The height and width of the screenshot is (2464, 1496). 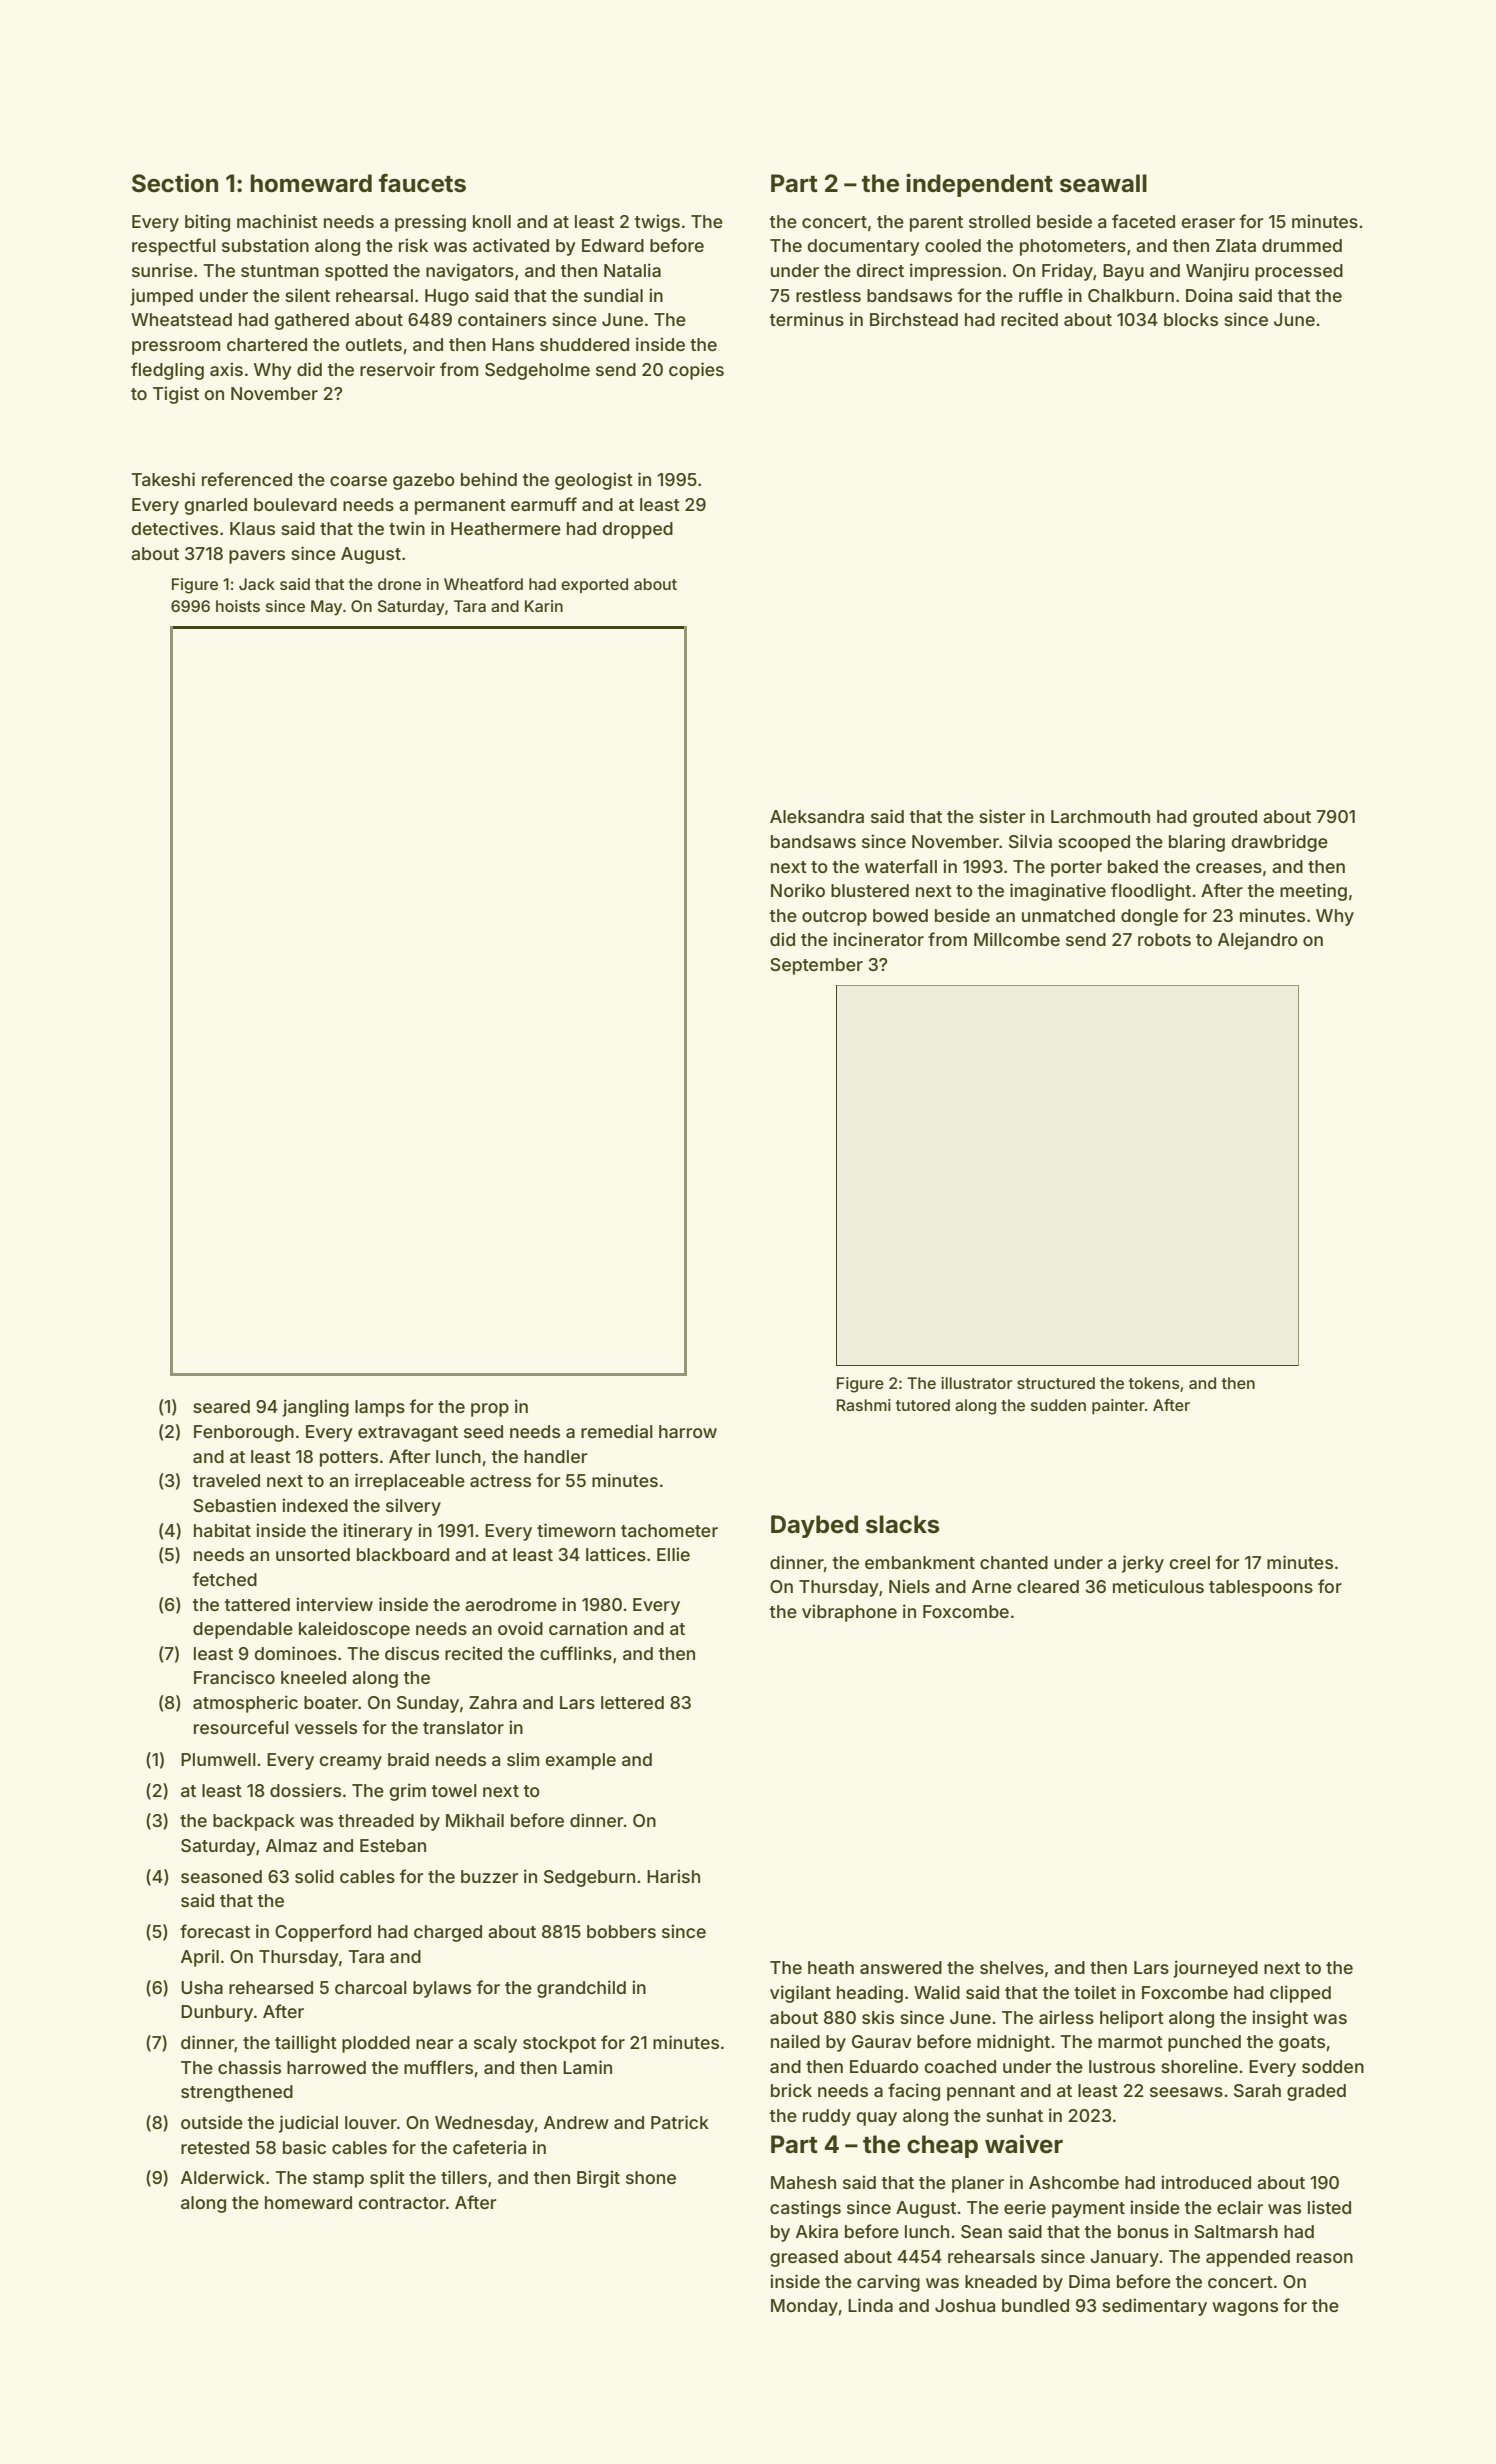 What do you see at coordinates (804, 2307) in the screenshot?
I see `Monday` at bounding box center [804, 2307].
